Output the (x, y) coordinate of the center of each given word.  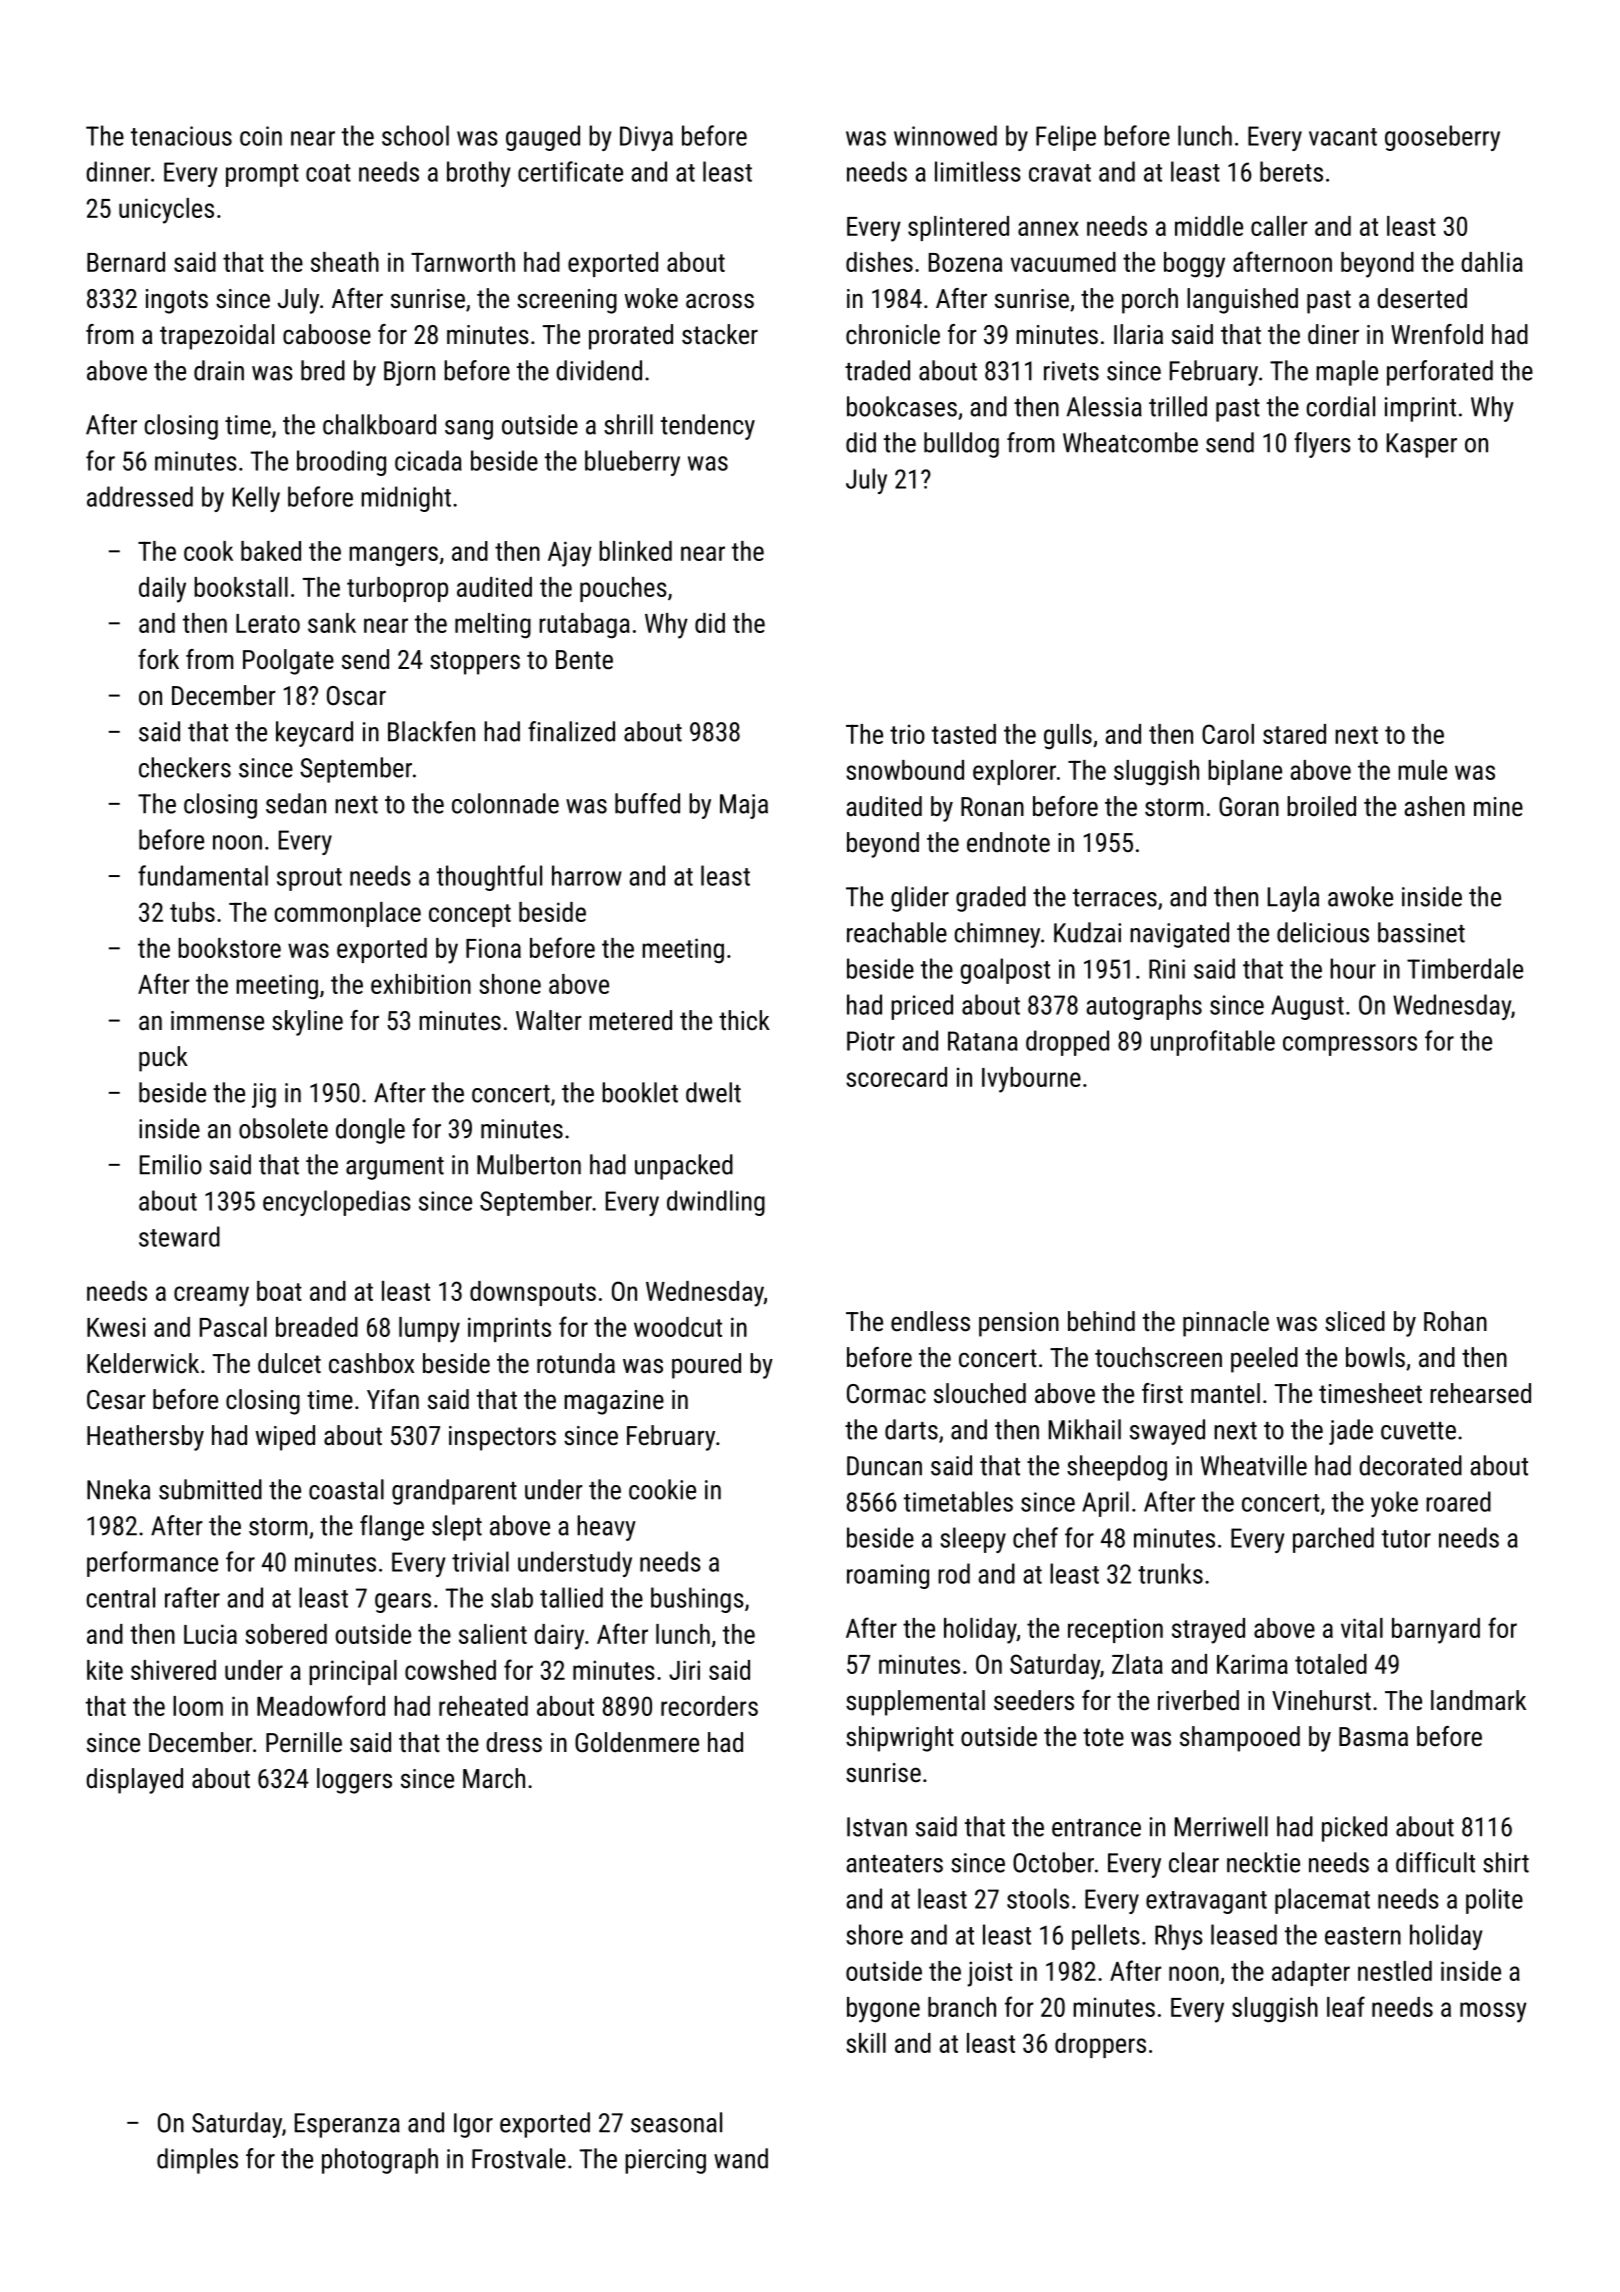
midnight (406, 499)
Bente (584, 660)
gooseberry (1442, 138)
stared (1294, 734)
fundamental (203, 875)
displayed (134, 1781)
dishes (879, 262)
